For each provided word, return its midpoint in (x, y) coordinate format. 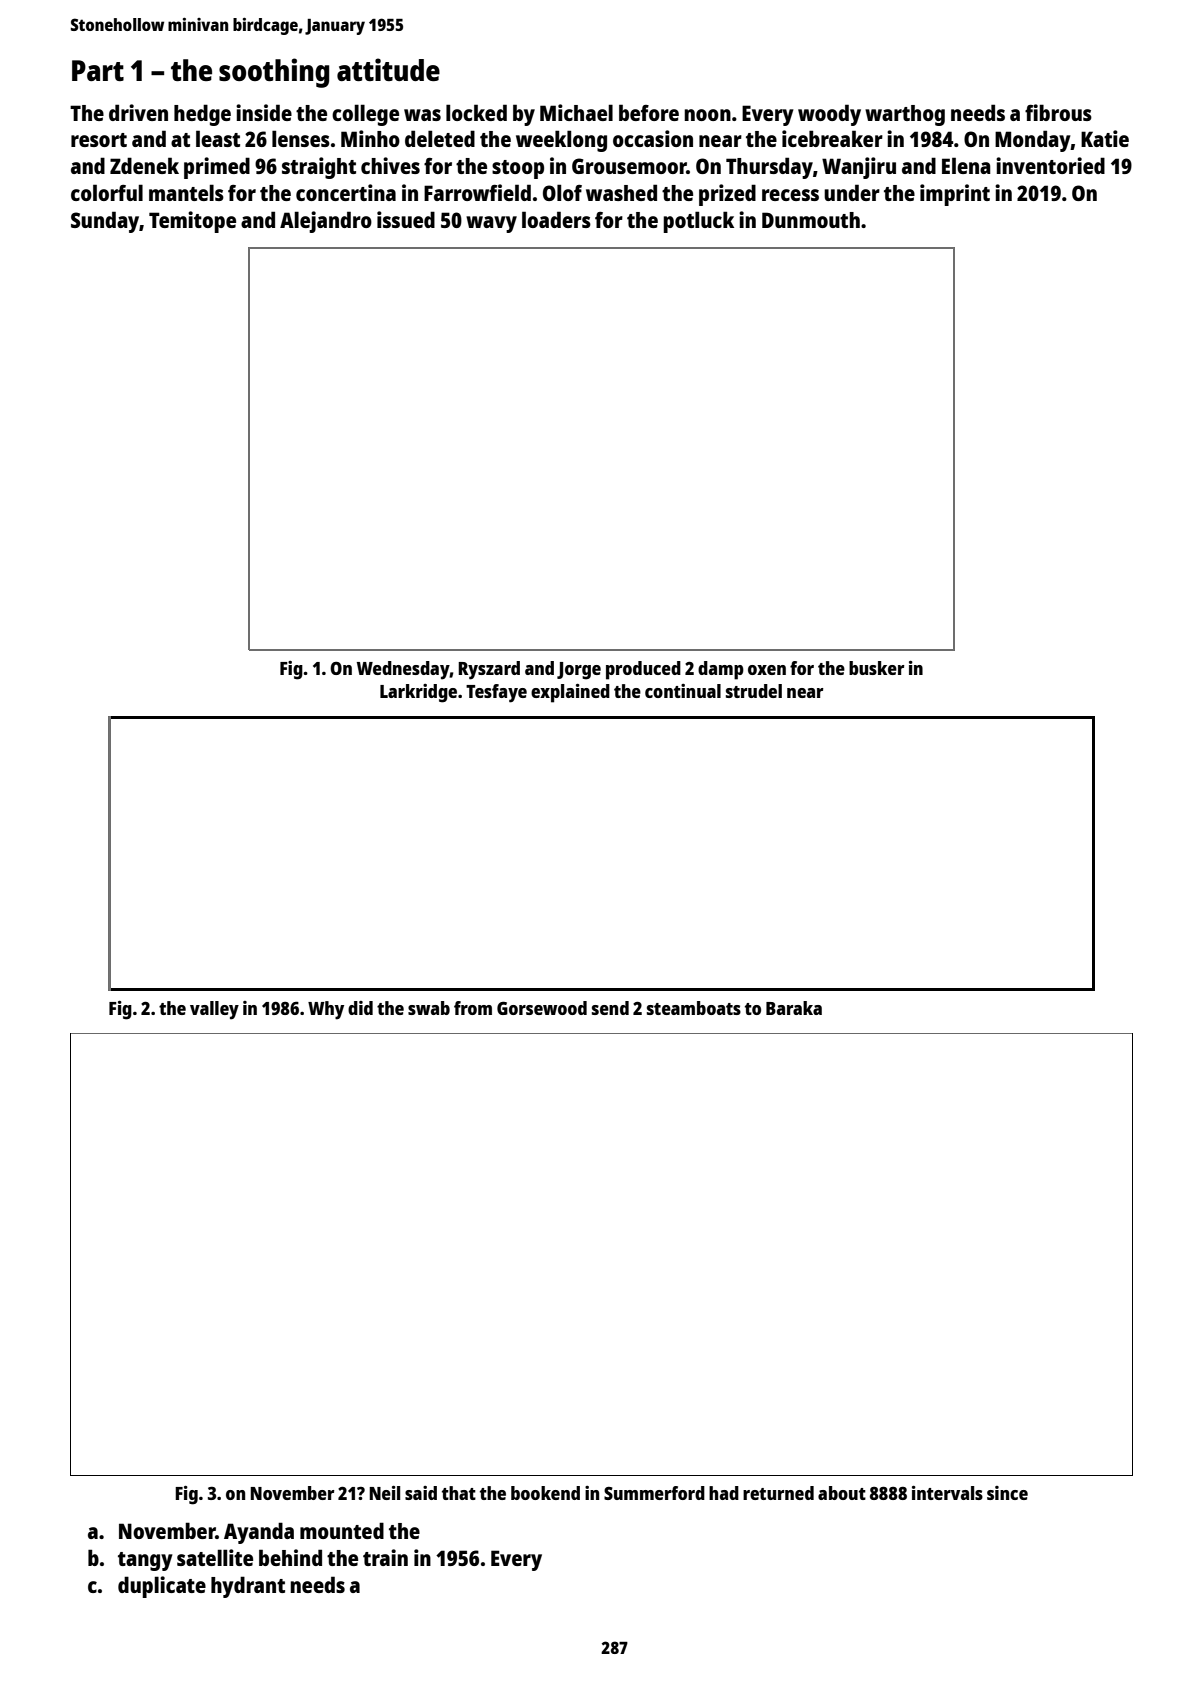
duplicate (162, 1587)
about (842, 1493)
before (649, 112)
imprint (955, 195)
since (1007, 1493)
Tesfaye (496, 693)
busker (876, 668)
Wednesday (403, 670)
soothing (274, 73)
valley (214, 1010)
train (385, 1557)
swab (429, 1008)
